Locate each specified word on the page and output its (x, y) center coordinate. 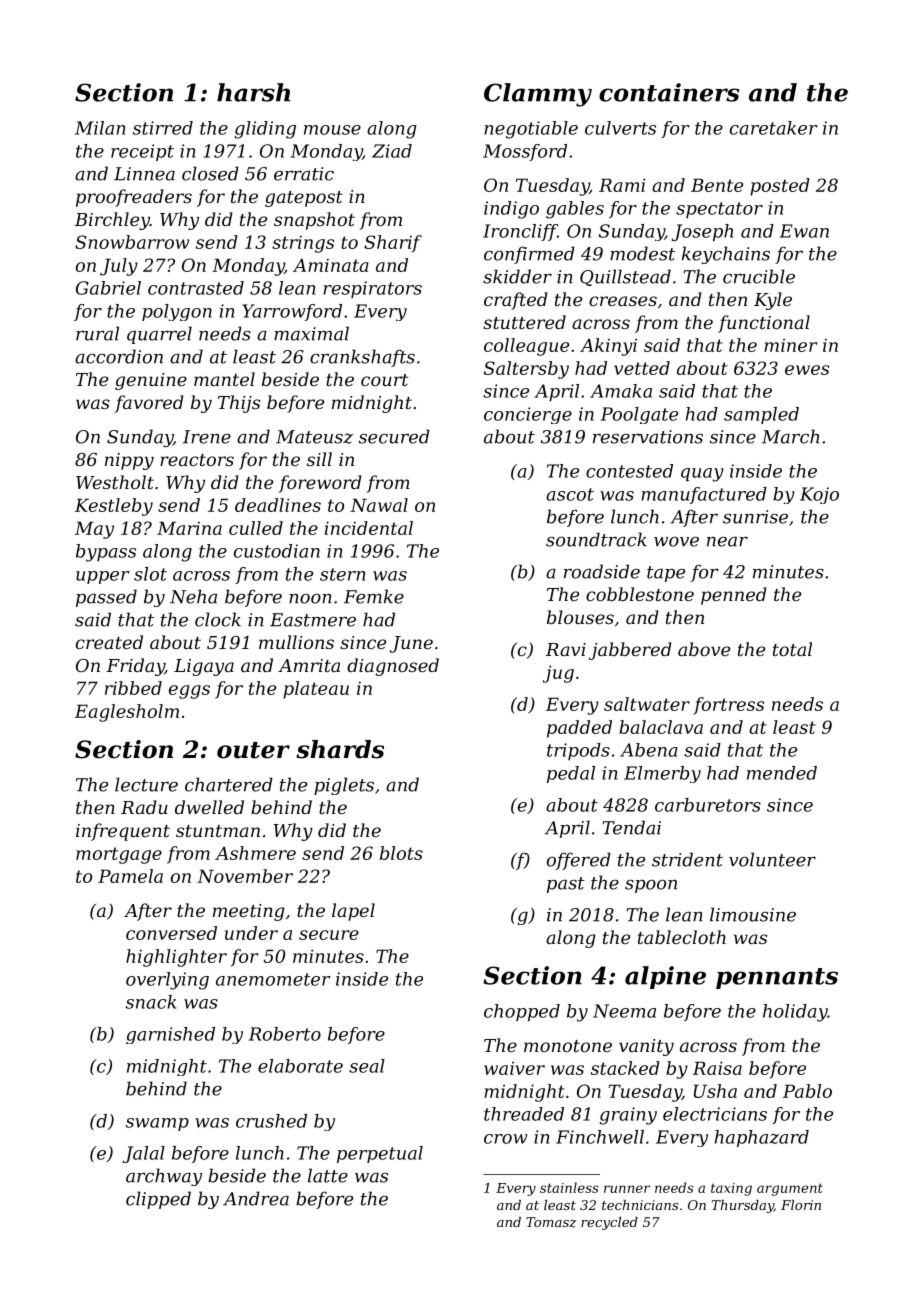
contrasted (196, 288)
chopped (522, 1012)
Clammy (538, 95)
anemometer (273, 979)
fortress (729, 706)
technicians (640, 1205)
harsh (253, 92)
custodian (277, 551)
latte (328, 1175)
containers (669, 92)
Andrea (256, 1198)
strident (687, 859)
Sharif (393, 244)
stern (342, 574)
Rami (622, 185)
